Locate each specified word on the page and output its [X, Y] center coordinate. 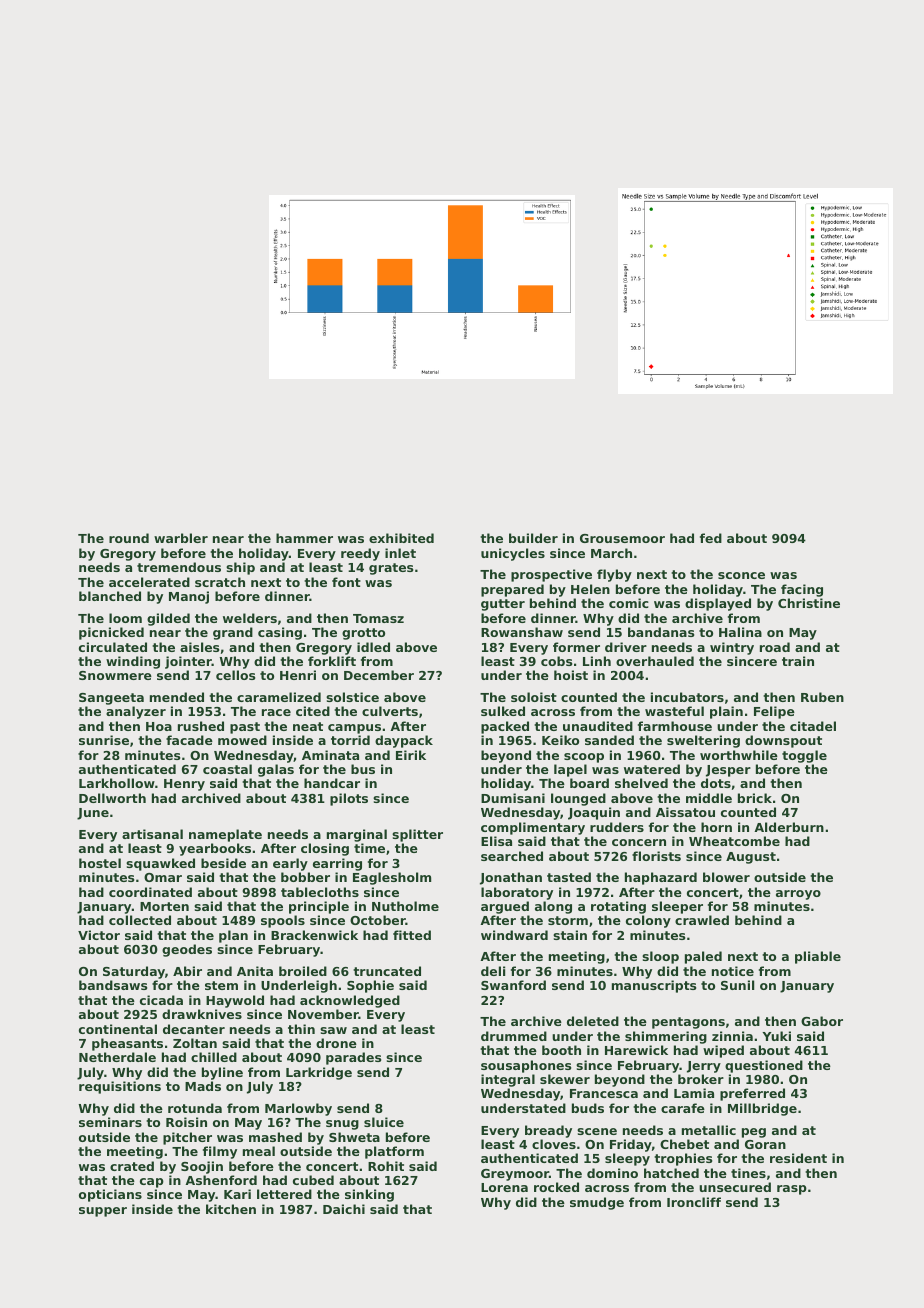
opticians [110, 1195]
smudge [597, 1203]
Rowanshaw [522, 632]
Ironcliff [694, 1202]
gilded [168, 619]
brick [755, 798]
